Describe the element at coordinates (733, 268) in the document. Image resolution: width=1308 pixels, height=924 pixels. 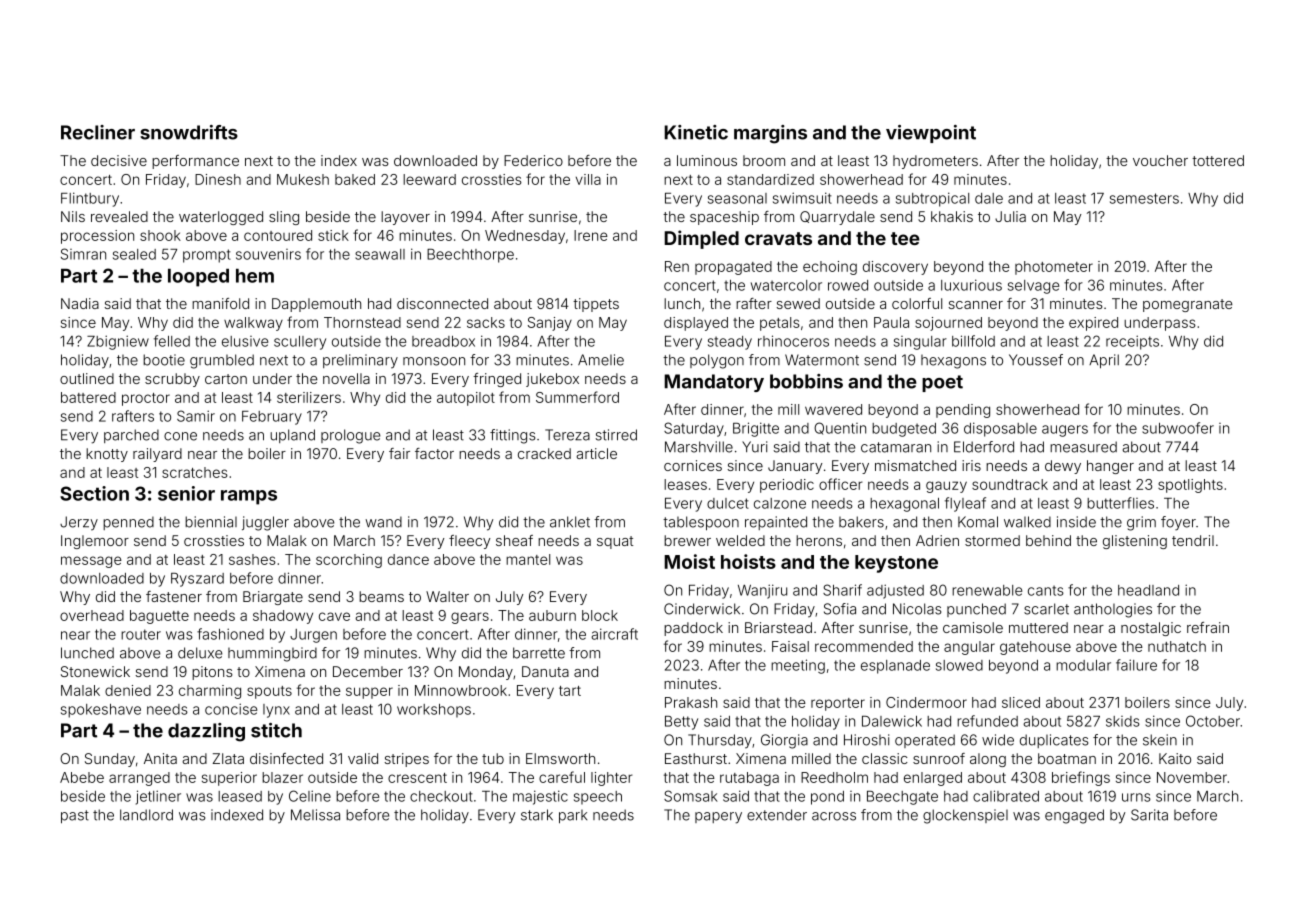
I see `propagated` at that location.
